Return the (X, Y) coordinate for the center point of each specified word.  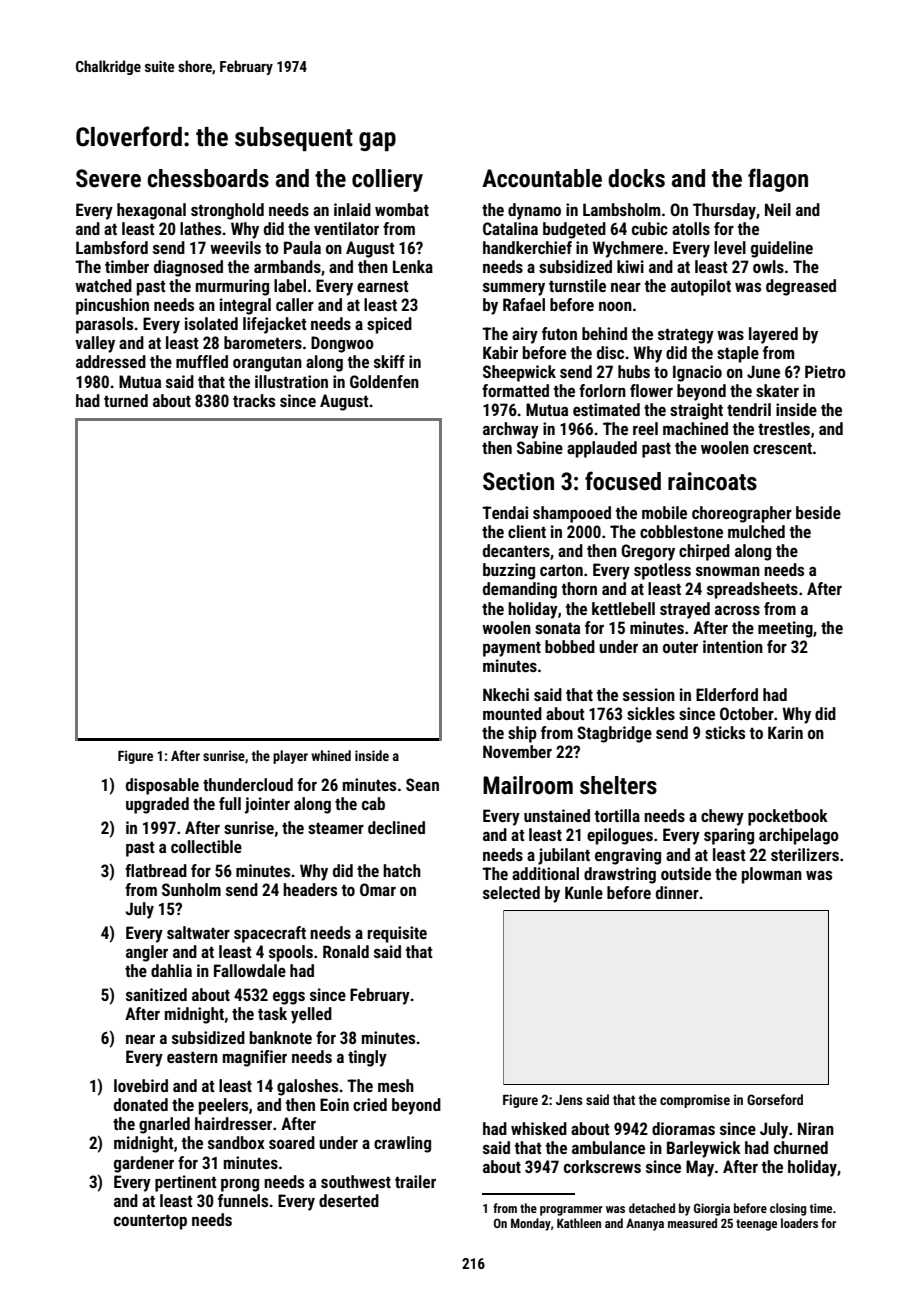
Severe (108, 178)
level (730, 247)
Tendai (505, 512)
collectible (206, 846)
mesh (396, 1085)
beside (818, 512)
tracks (254, 400)
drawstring (620, 875)
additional (545, 873)
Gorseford (775, 1099)
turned (126, 400)
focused (623, 481)
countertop (150, 1222)
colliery (387, 180)
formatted (515, 390)
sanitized (156, 994)
